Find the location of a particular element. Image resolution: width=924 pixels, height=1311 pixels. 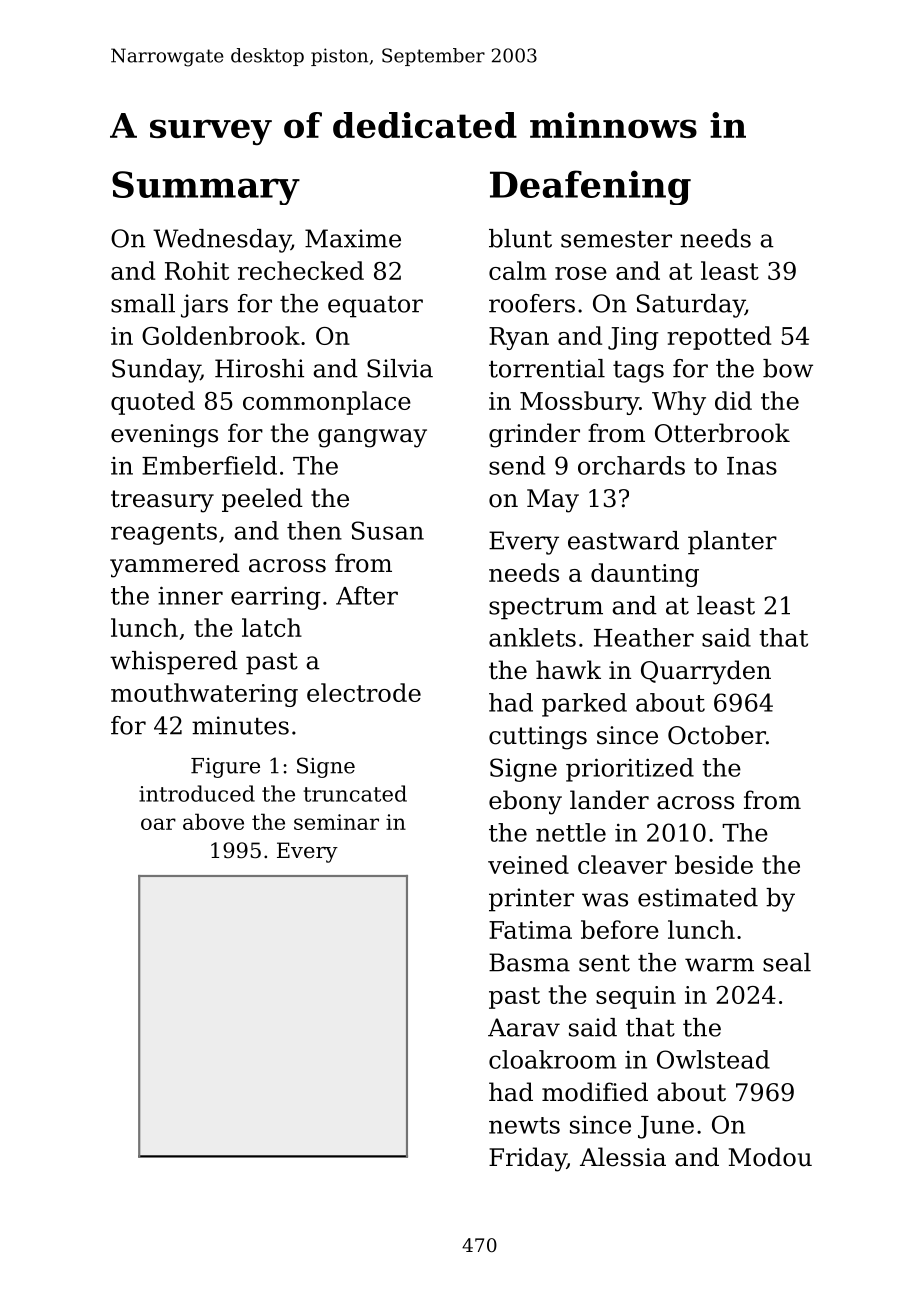

Deafening is located at coordinates (590, 187).
